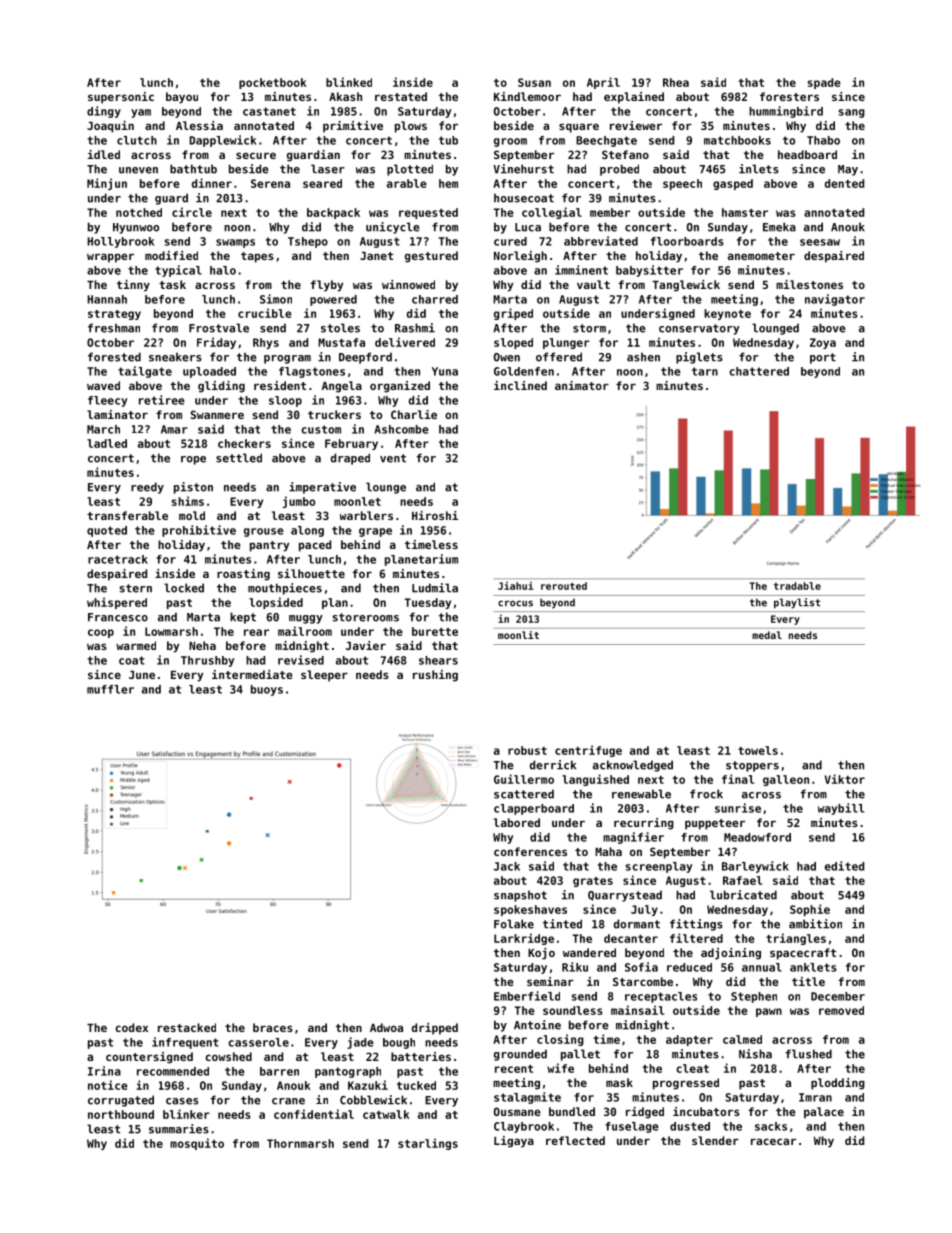  I want to click on plodding, so click(838, 1084).
